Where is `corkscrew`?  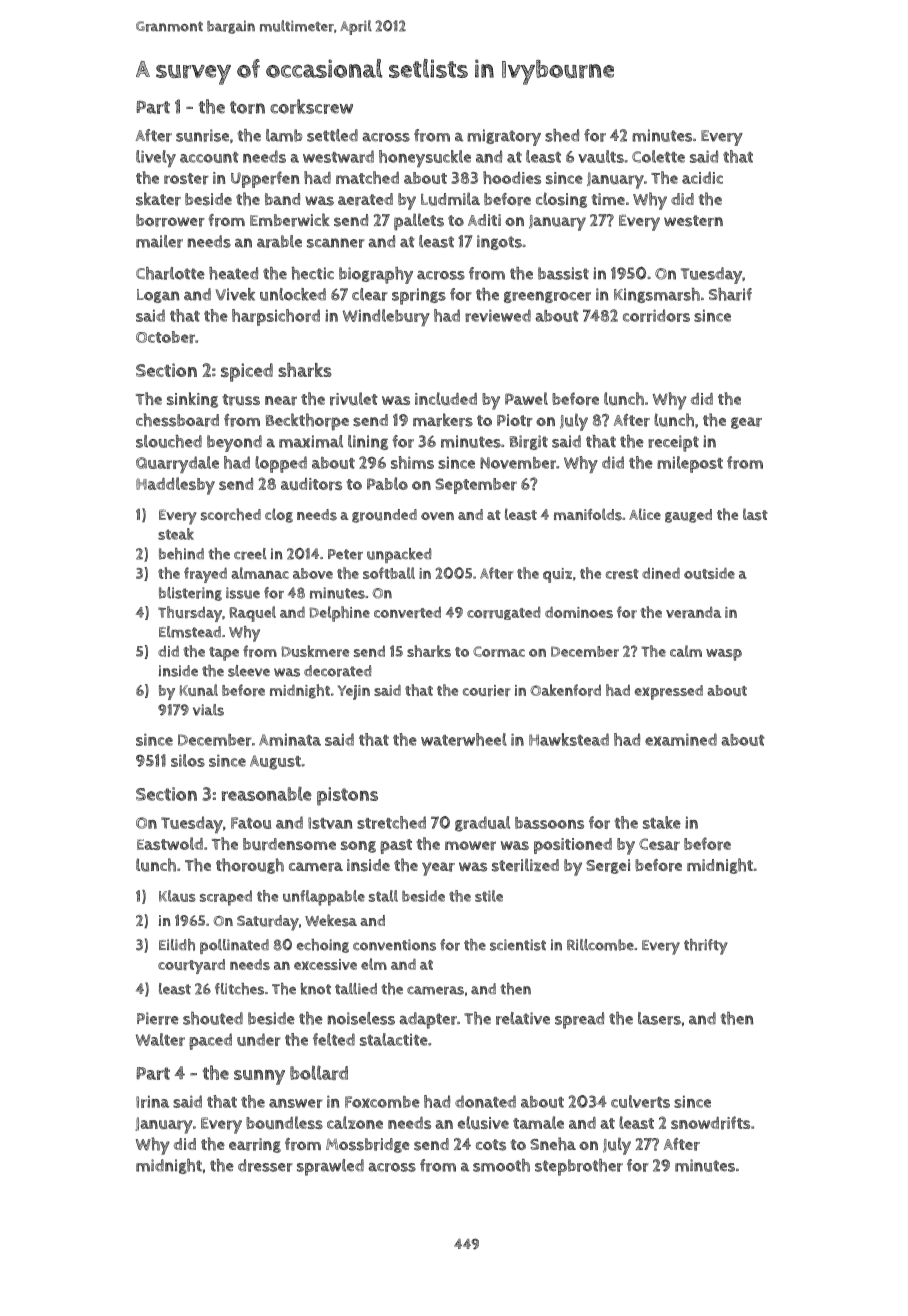
corkscrew is located at coordinates (311, 106).
